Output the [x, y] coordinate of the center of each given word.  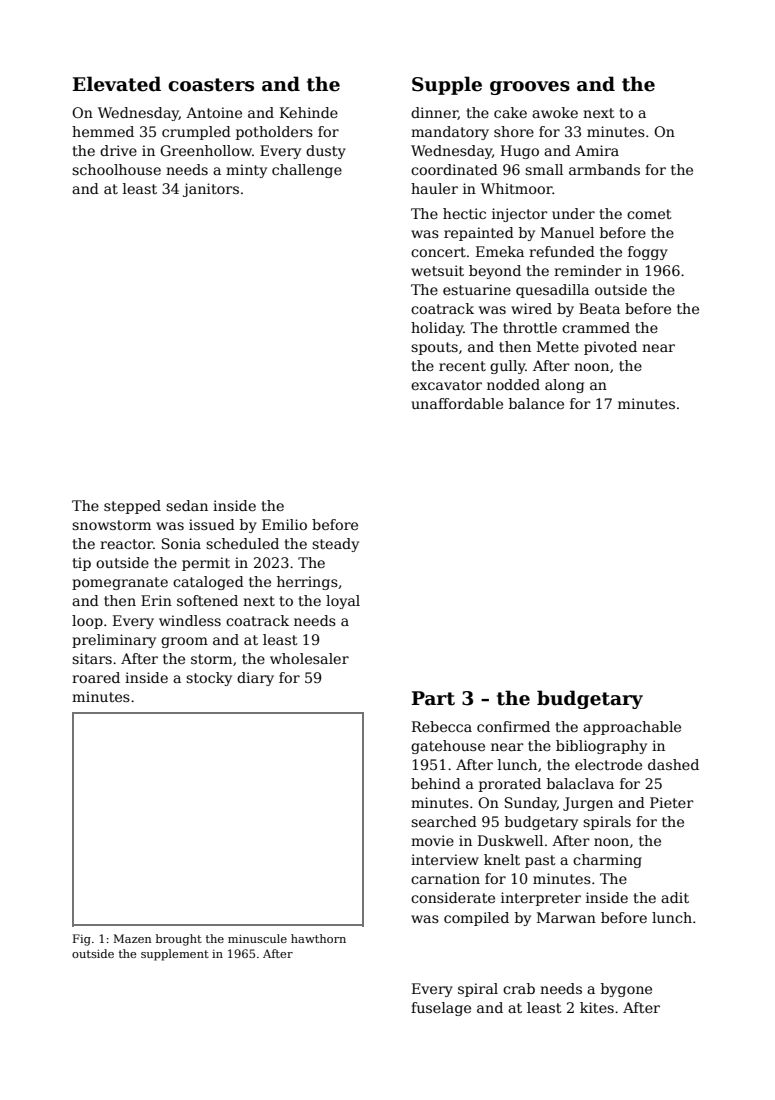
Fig [82, 940]
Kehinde [309, 112]
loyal [343, 602]
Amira [597, 150]
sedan [187, 505]
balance [536, 403]
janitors [211, 190]
